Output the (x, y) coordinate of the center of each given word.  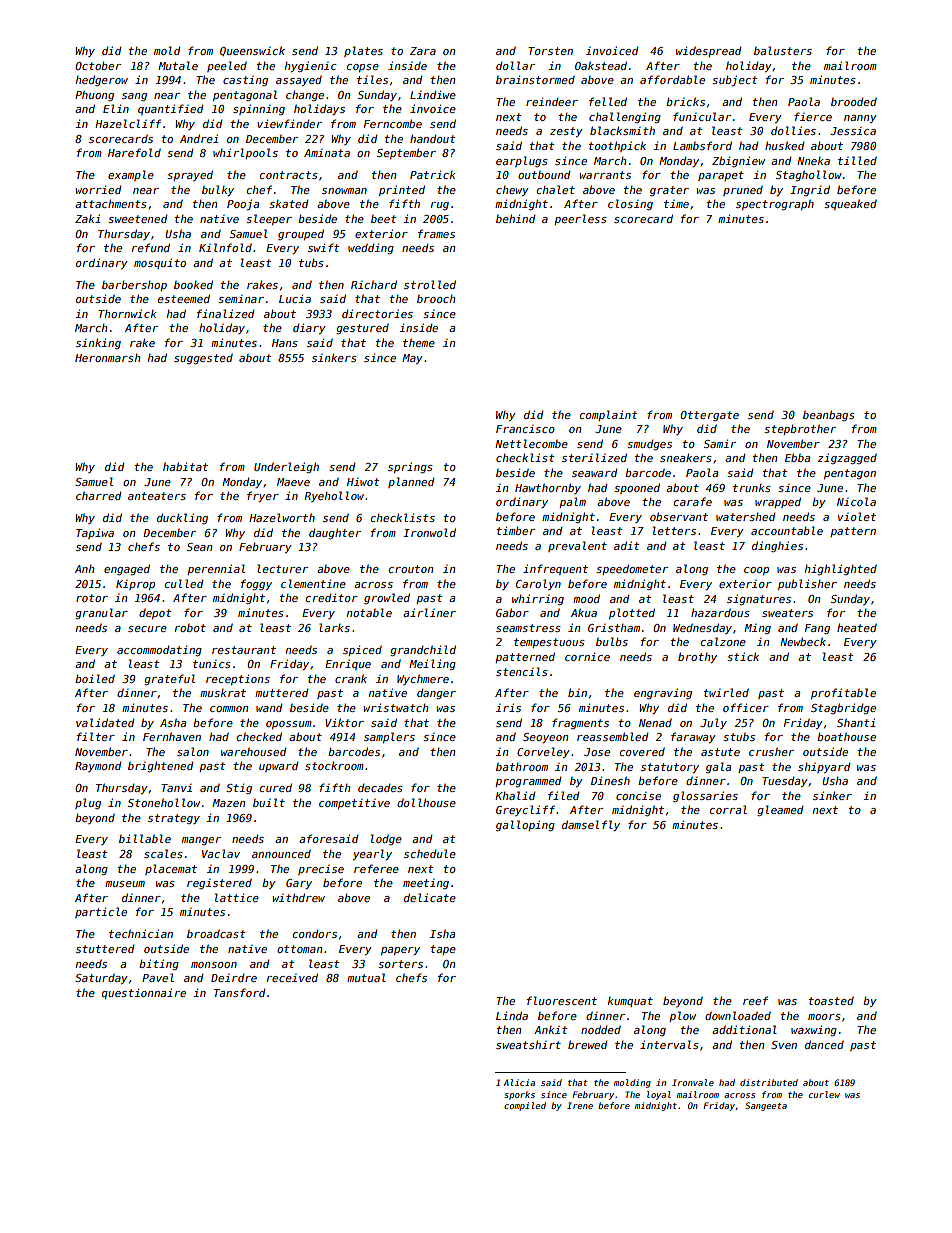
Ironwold (429, 532)
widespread (708, 51)
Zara (423, 51)
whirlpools (245, 153)
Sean (199, 547)
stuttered (105, 949)
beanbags (829, 415)
